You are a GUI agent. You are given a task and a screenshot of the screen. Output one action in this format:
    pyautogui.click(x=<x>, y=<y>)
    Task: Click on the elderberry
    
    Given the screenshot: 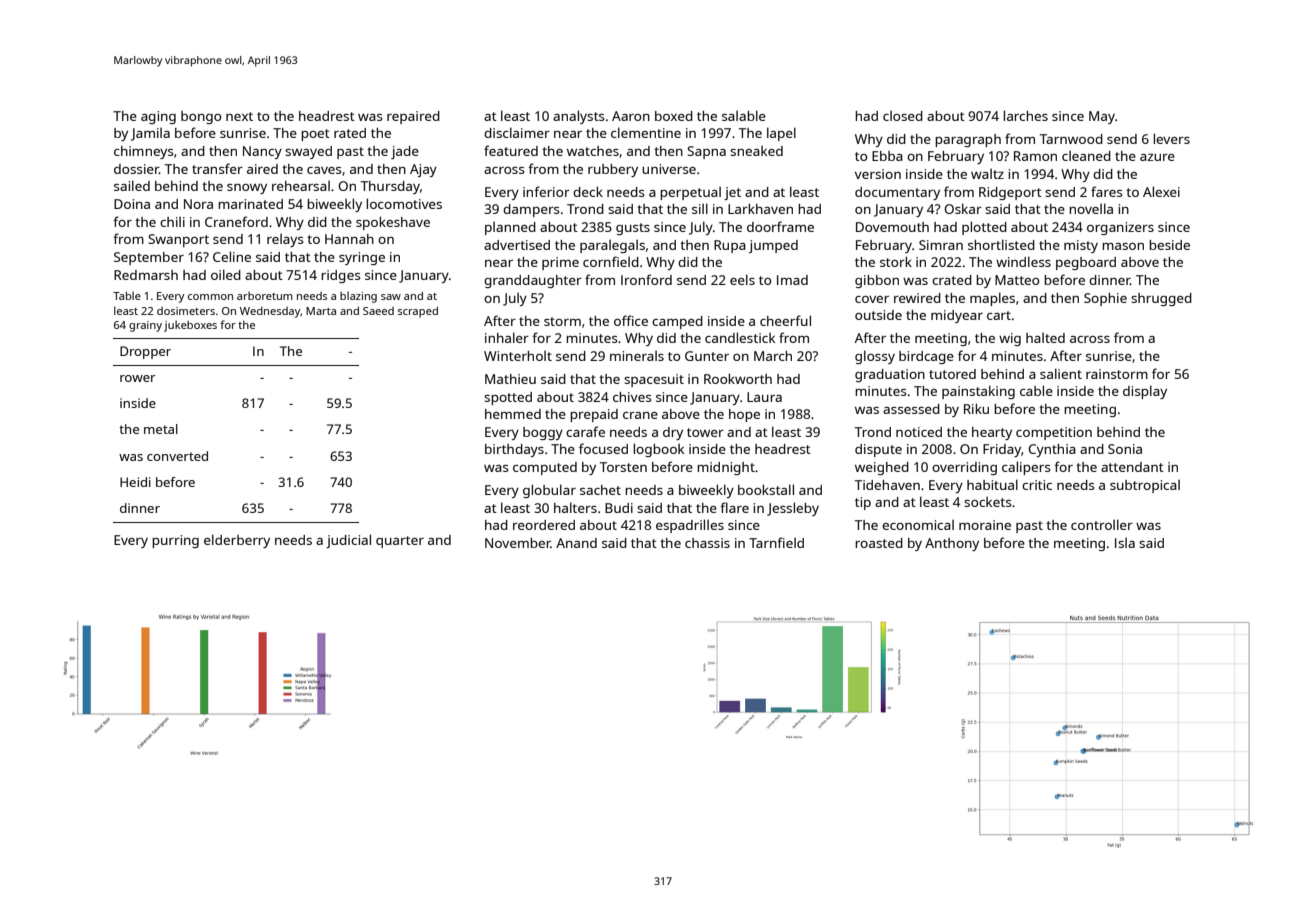 What is the action you would take?
    pyautogui.click(x=237, y=541)
